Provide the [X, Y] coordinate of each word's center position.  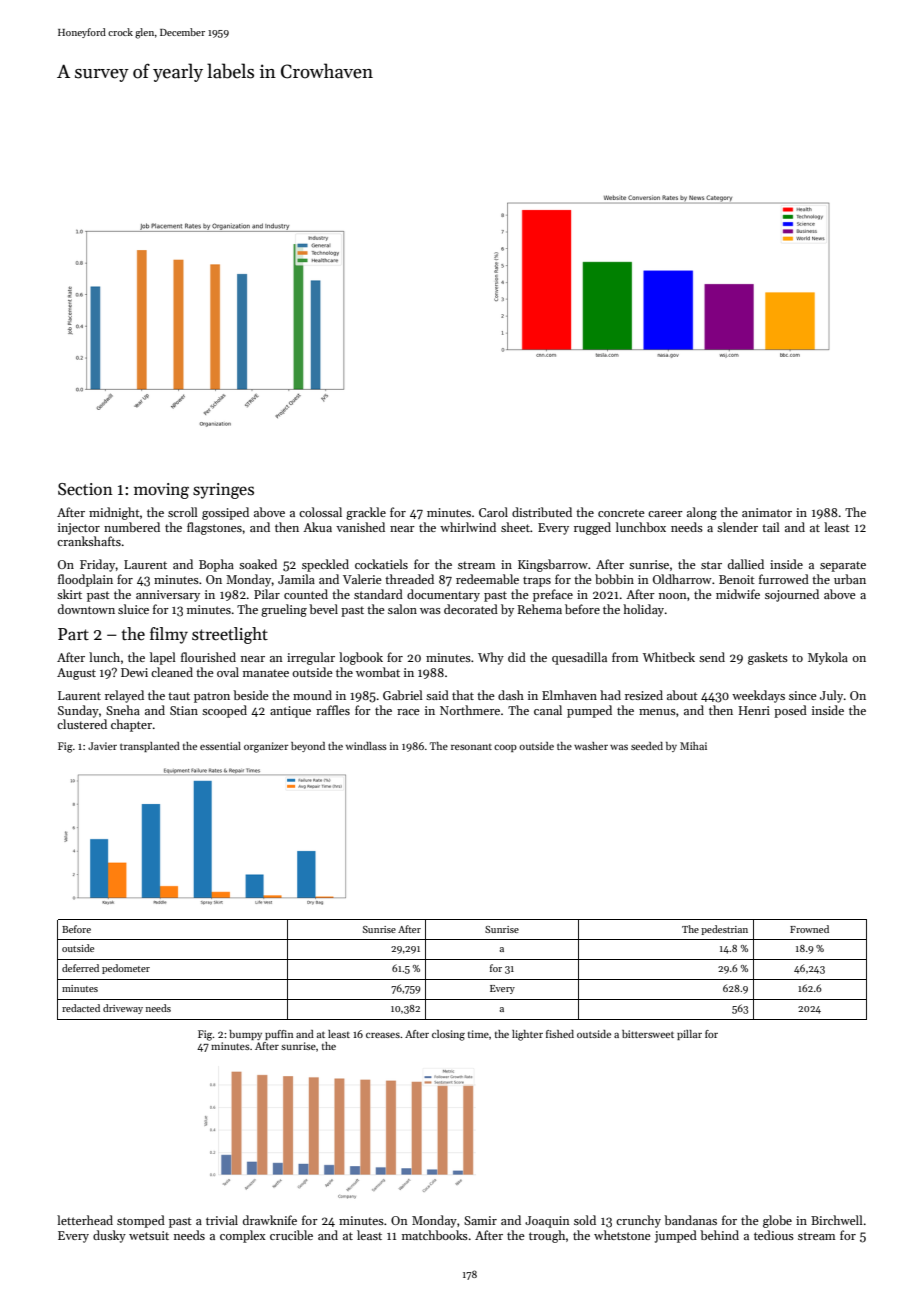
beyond [308, 747]
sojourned [792, 595]
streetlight [230, 635]
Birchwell [837, 1220]
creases [383, 1035]
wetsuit [149, 1235]
